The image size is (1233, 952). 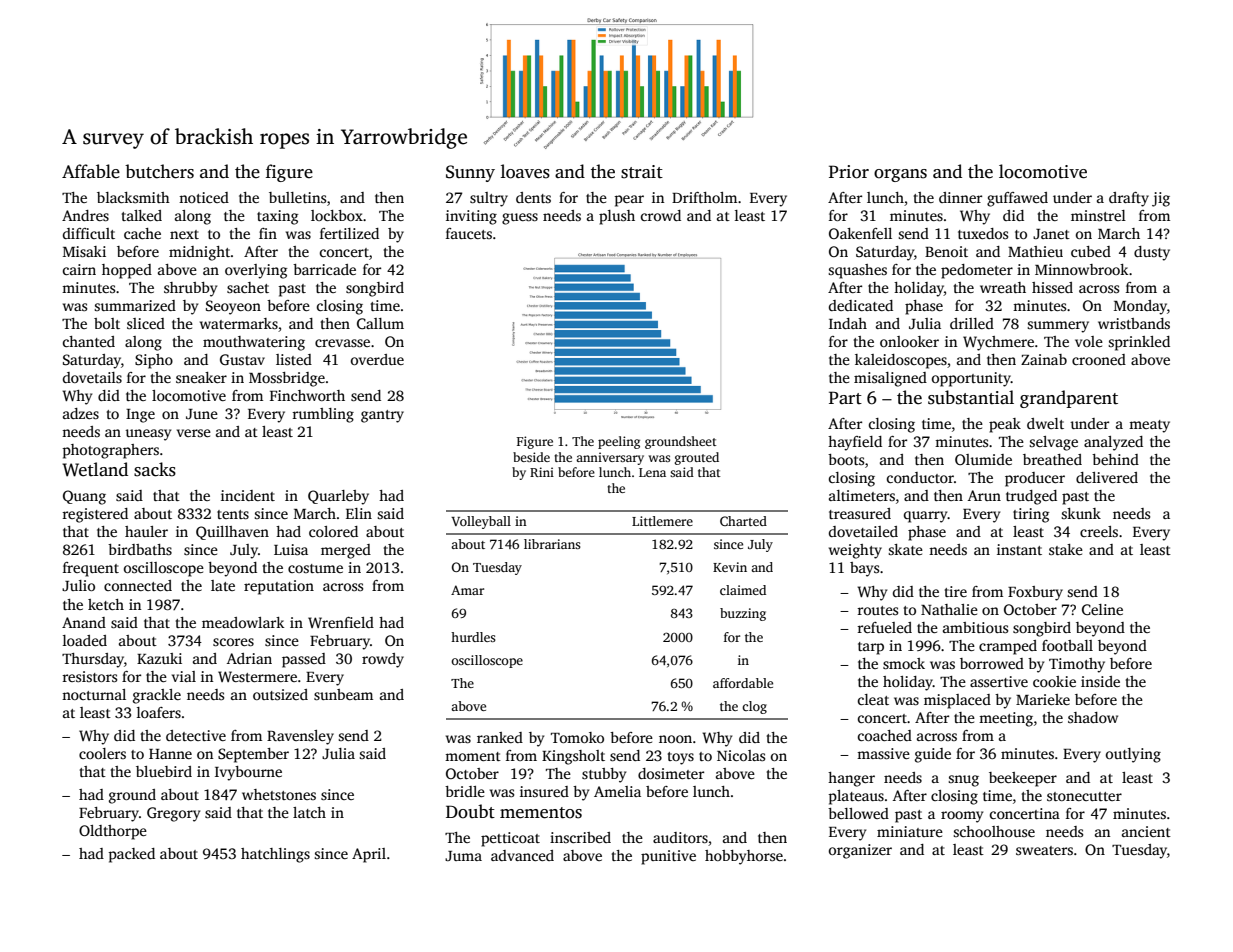 What do you see at coordinates (91, 171) in the document?
I see `Affable` at bounding box center [91, 171].
